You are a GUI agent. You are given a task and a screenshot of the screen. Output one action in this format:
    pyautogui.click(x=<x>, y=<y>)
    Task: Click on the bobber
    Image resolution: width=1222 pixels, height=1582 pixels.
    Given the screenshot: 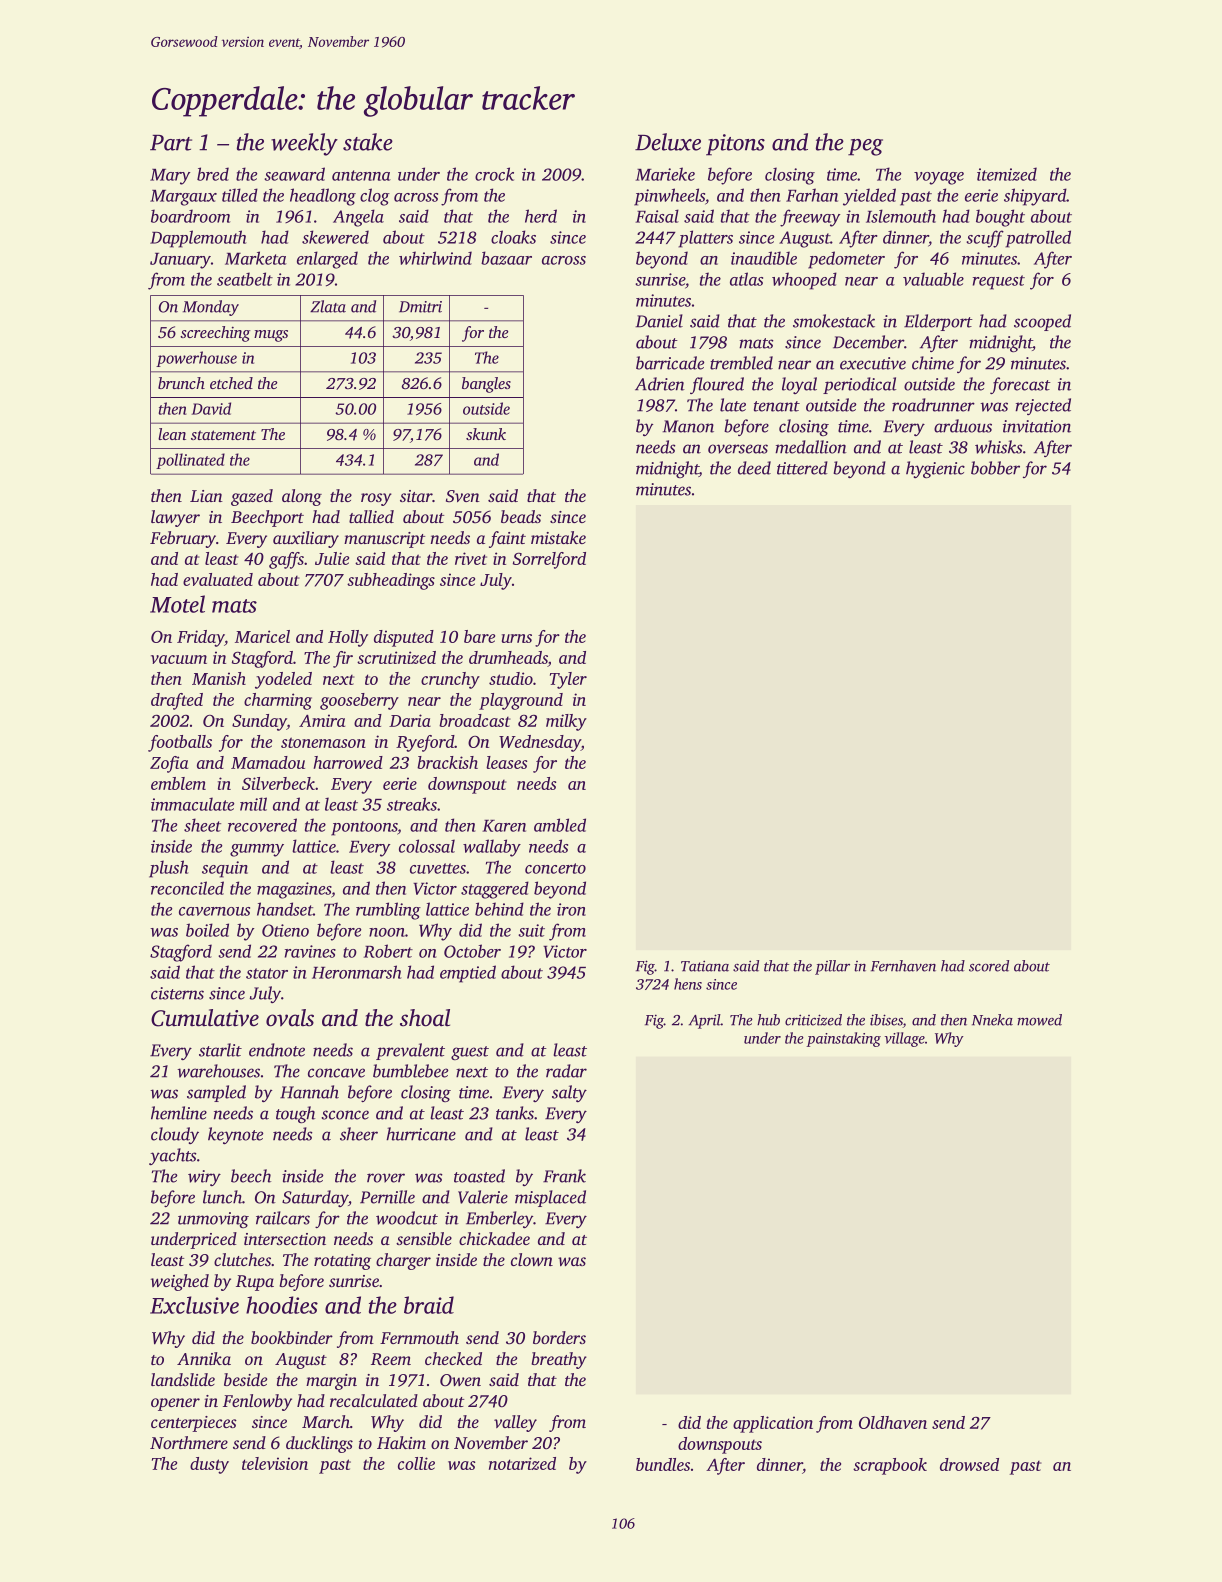 What is the action you would take?
    pyautogui.click(x=995, y=468)
